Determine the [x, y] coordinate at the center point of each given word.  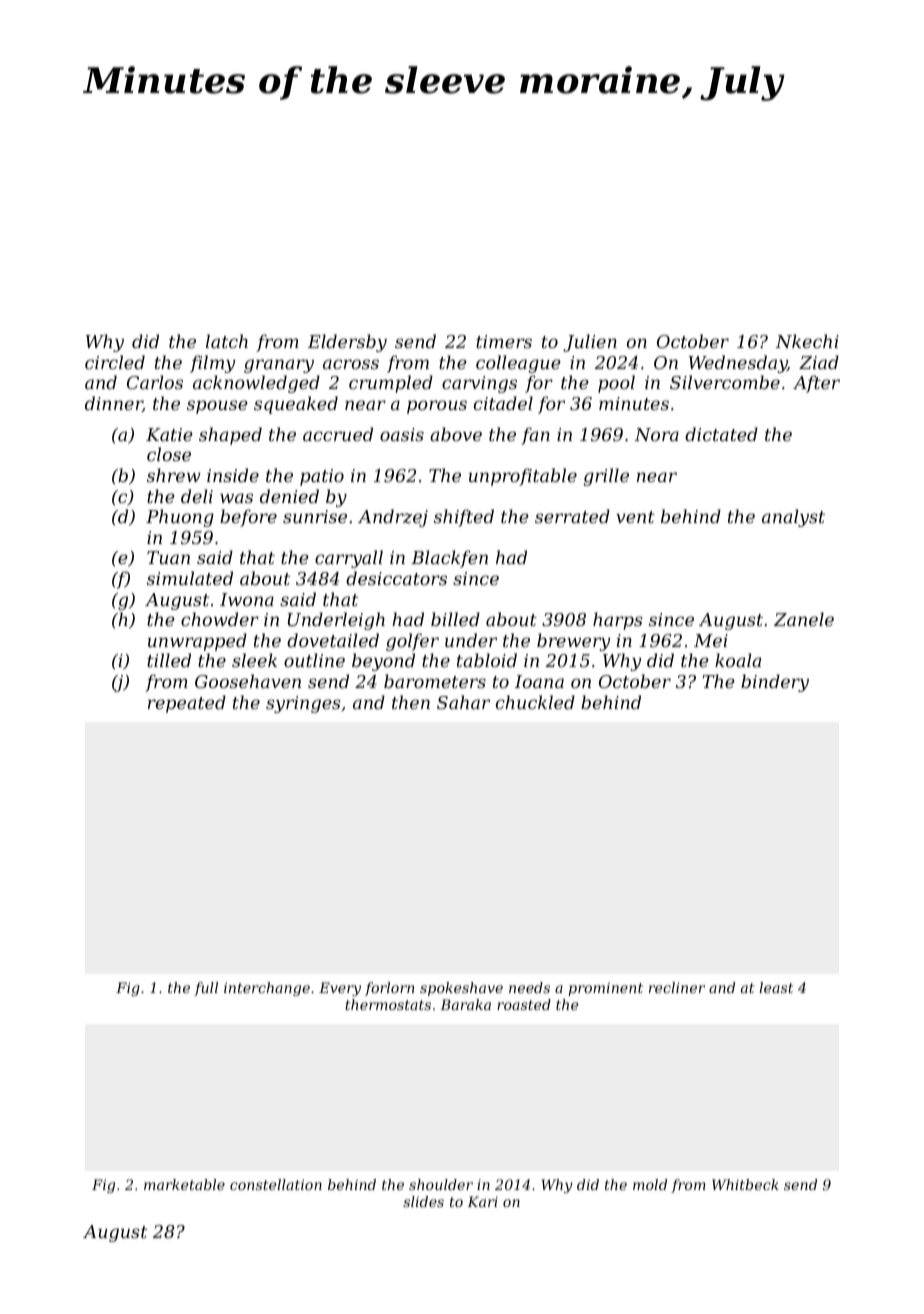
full [206, 989]
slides [423, 1201]
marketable [184, 1184]
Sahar [463, 702]
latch [227, 341]
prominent [605, 989]
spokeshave [461, 989]
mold [650, 1184]
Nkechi [807, 341]
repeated [187, 704]
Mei [711, 640]
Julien [590, 343]
